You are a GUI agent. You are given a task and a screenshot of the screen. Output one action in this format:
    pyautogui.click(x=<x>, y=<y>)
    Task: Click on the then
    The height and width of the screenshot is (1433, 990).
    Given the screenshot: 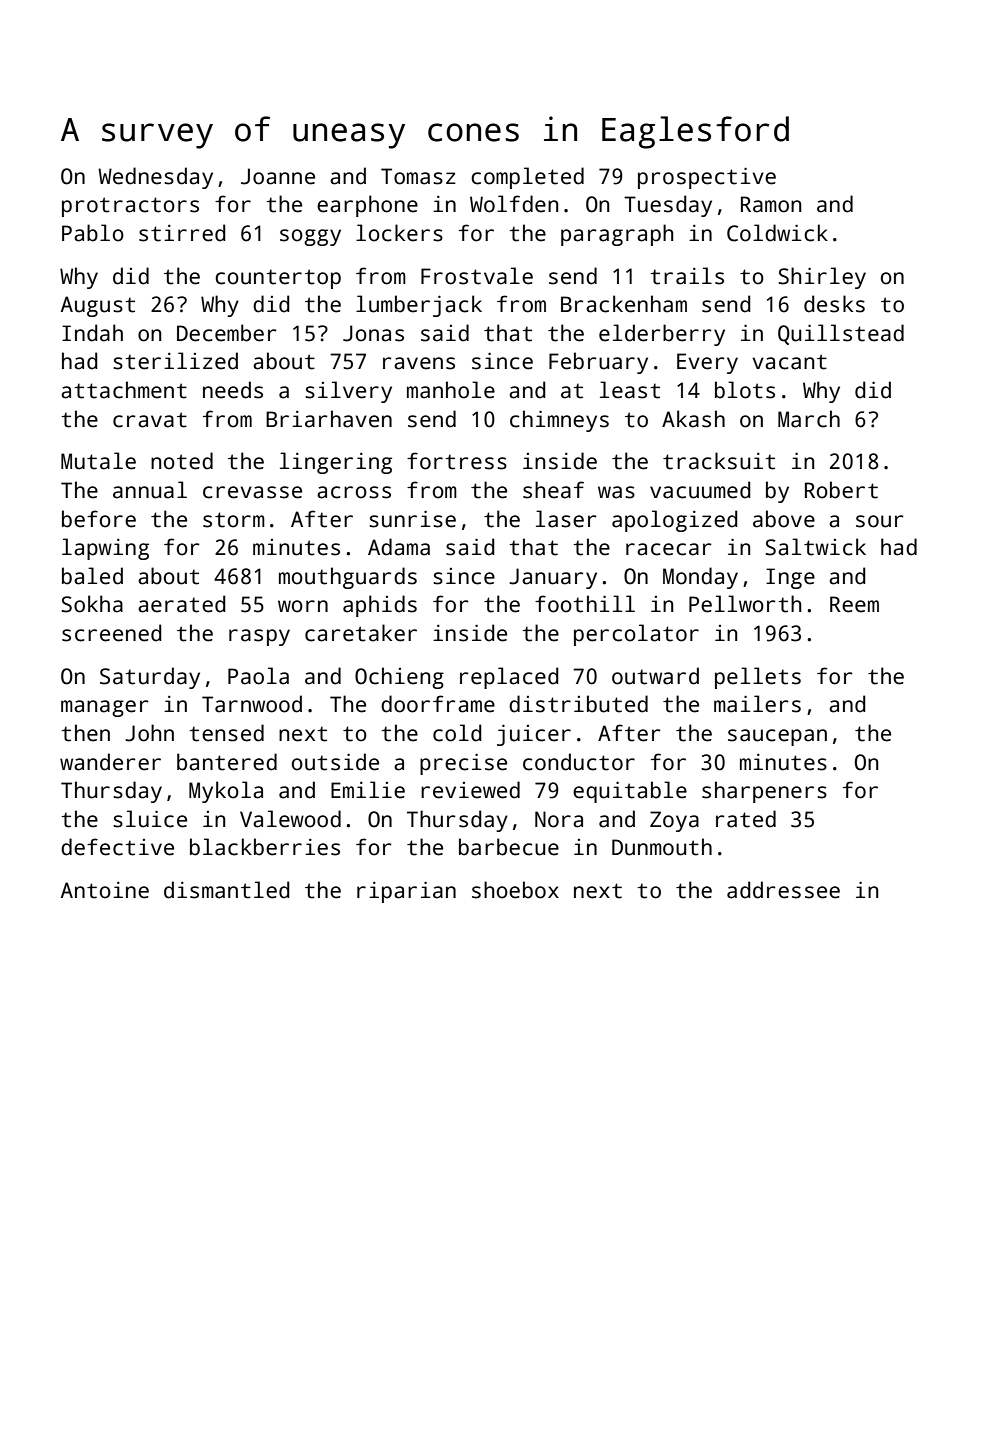 What is the action you would take?
    pyautogui.click(x=85, y=733)
